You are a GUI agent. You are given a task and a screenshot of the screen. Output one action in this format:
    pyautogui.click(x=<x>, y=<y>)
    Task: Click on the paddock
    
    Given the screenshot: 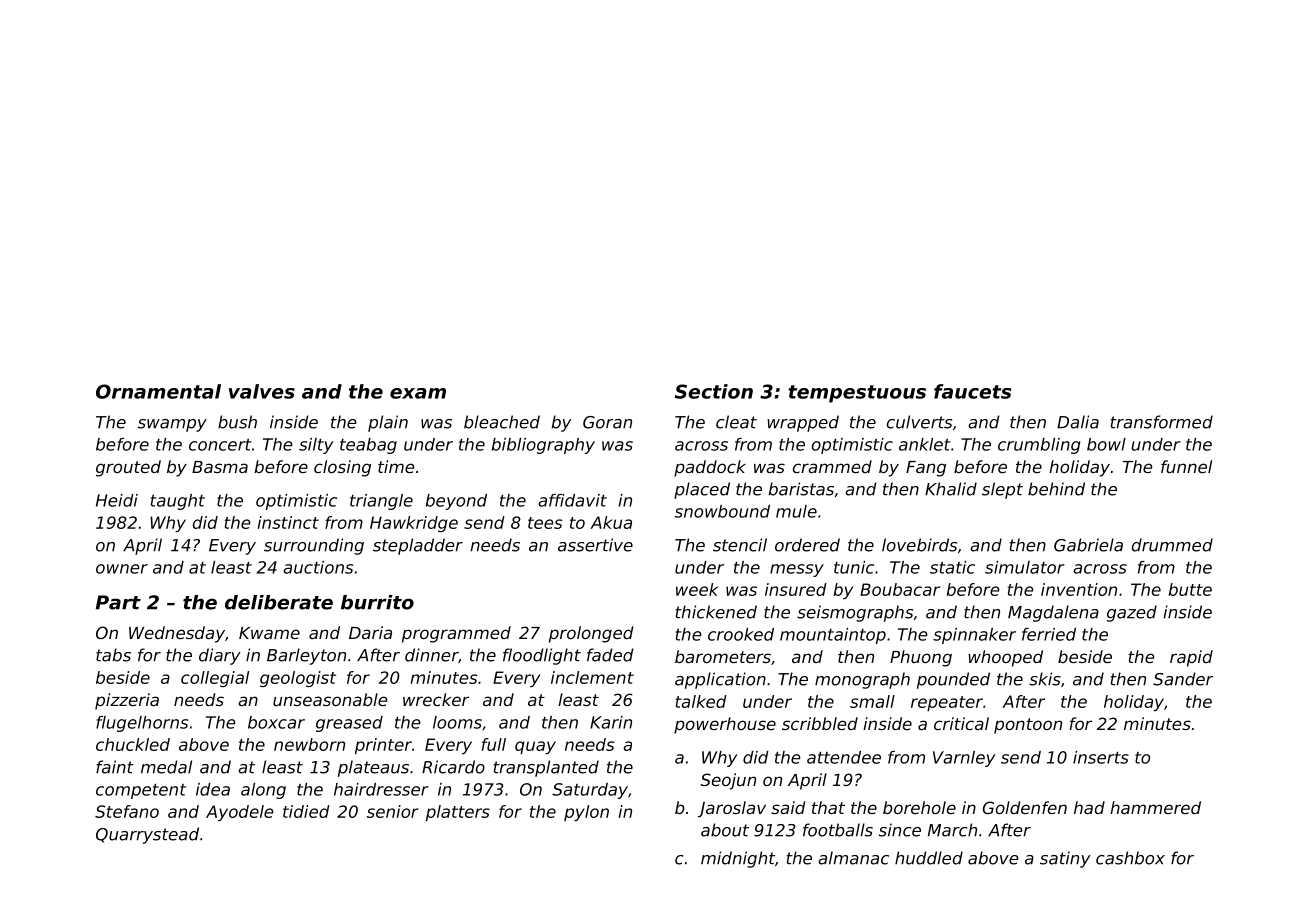 What is the action you would take?
    pyautogui.click(x=710, y=468)
